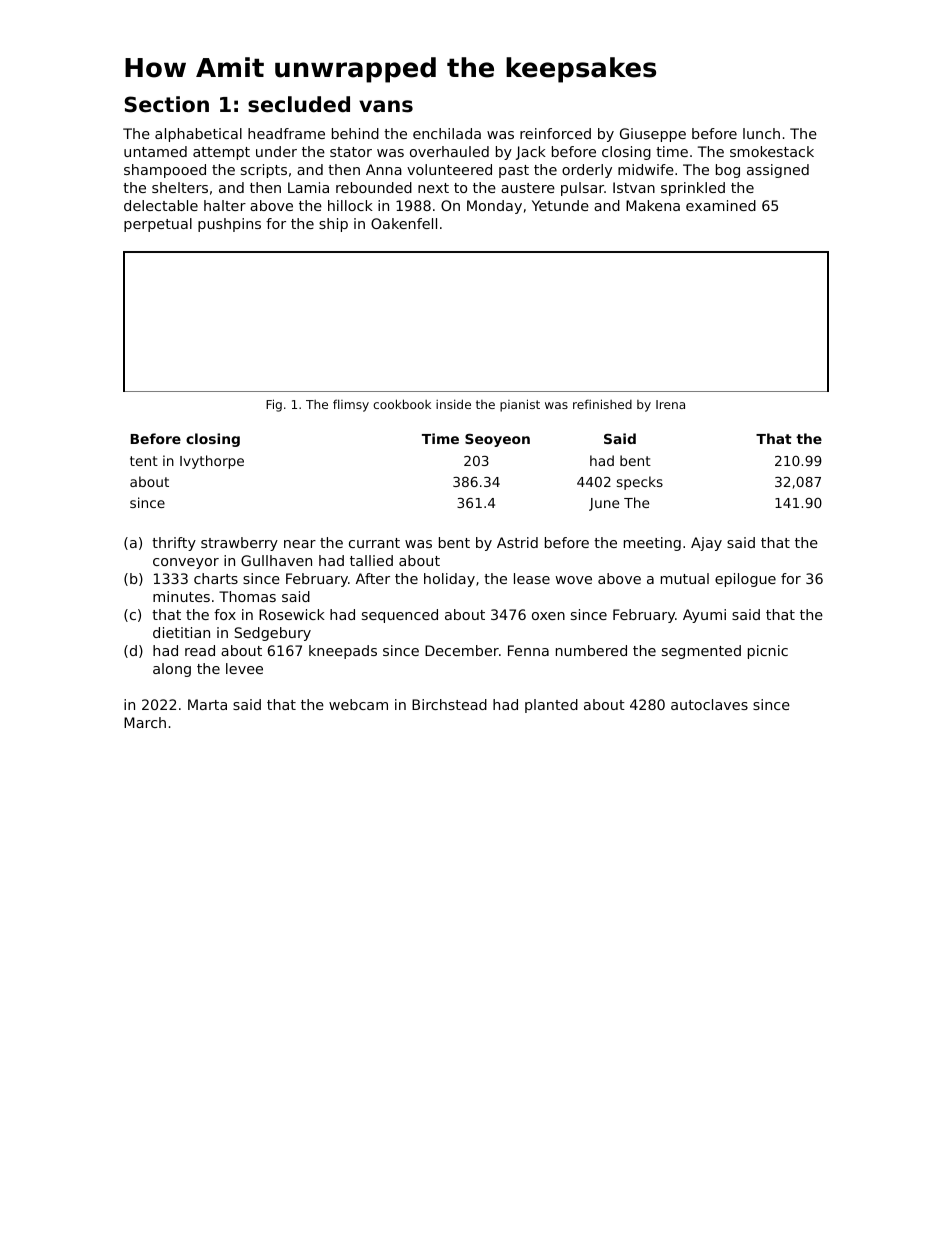 This page has width=952, height=1233. I want to click on pianist, so click(520, 405).
